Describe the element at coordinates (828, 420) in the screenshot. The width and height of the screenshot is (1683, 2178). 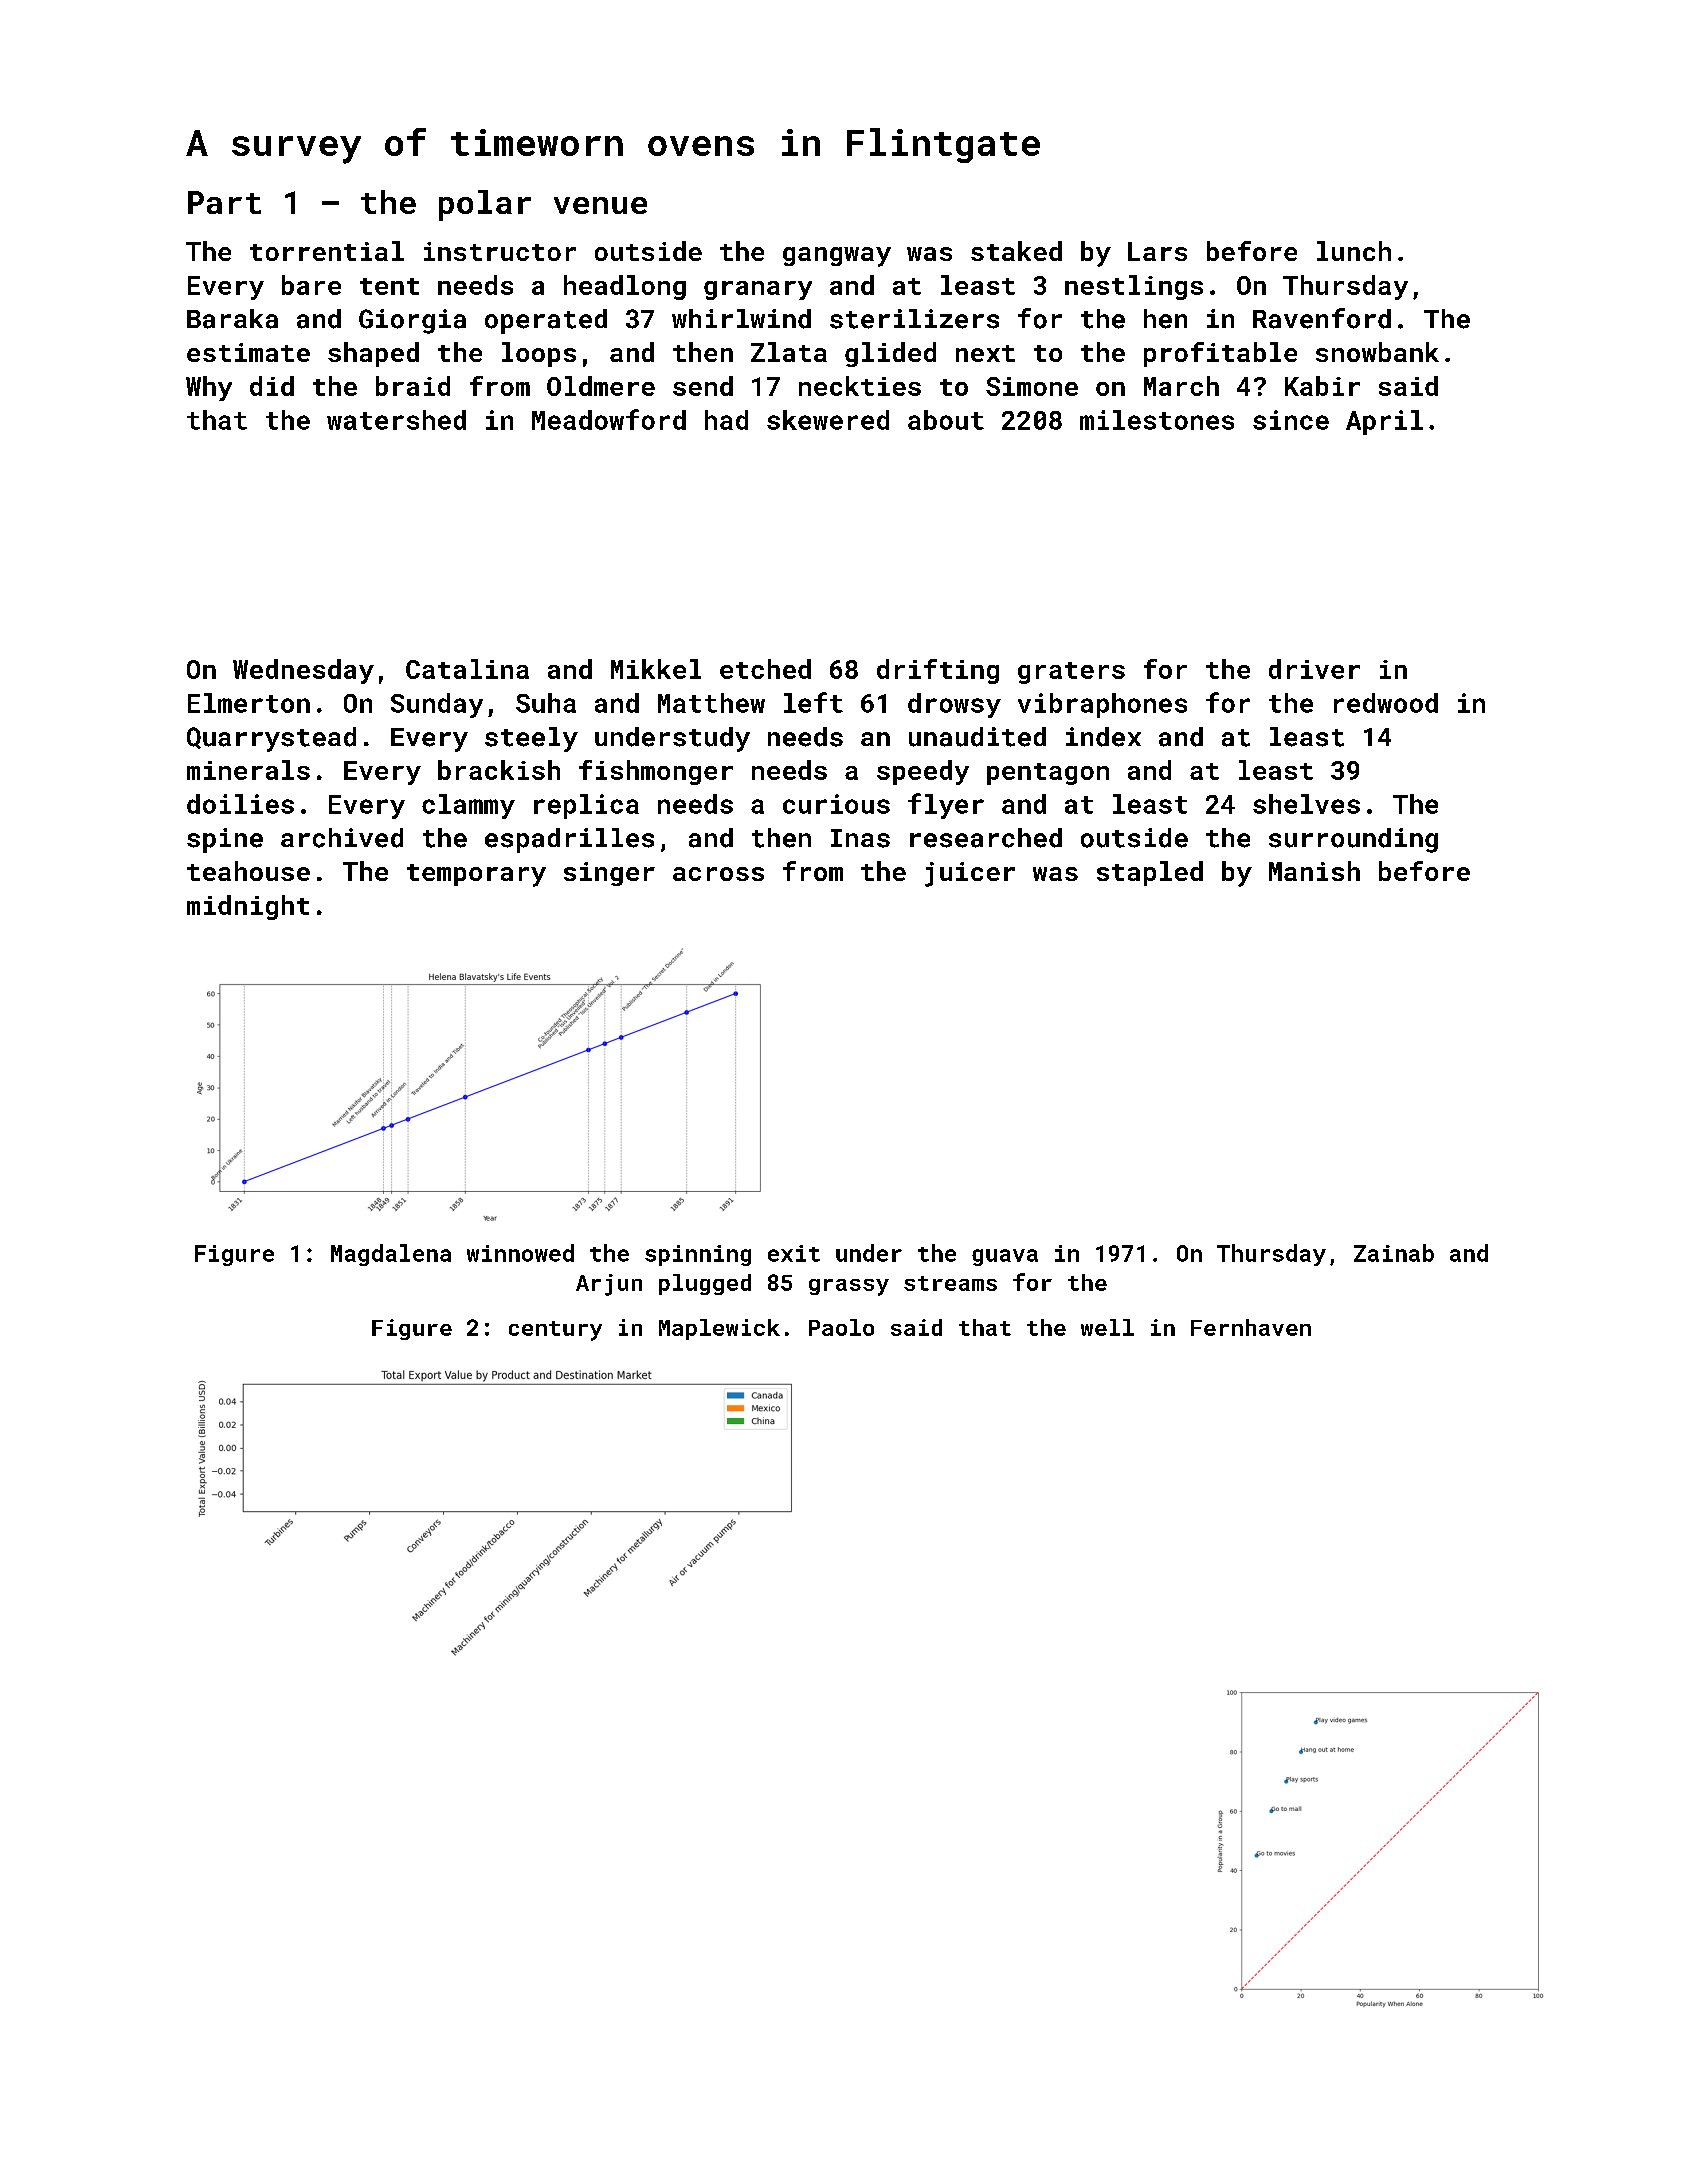
I see `skewered` at that location.
